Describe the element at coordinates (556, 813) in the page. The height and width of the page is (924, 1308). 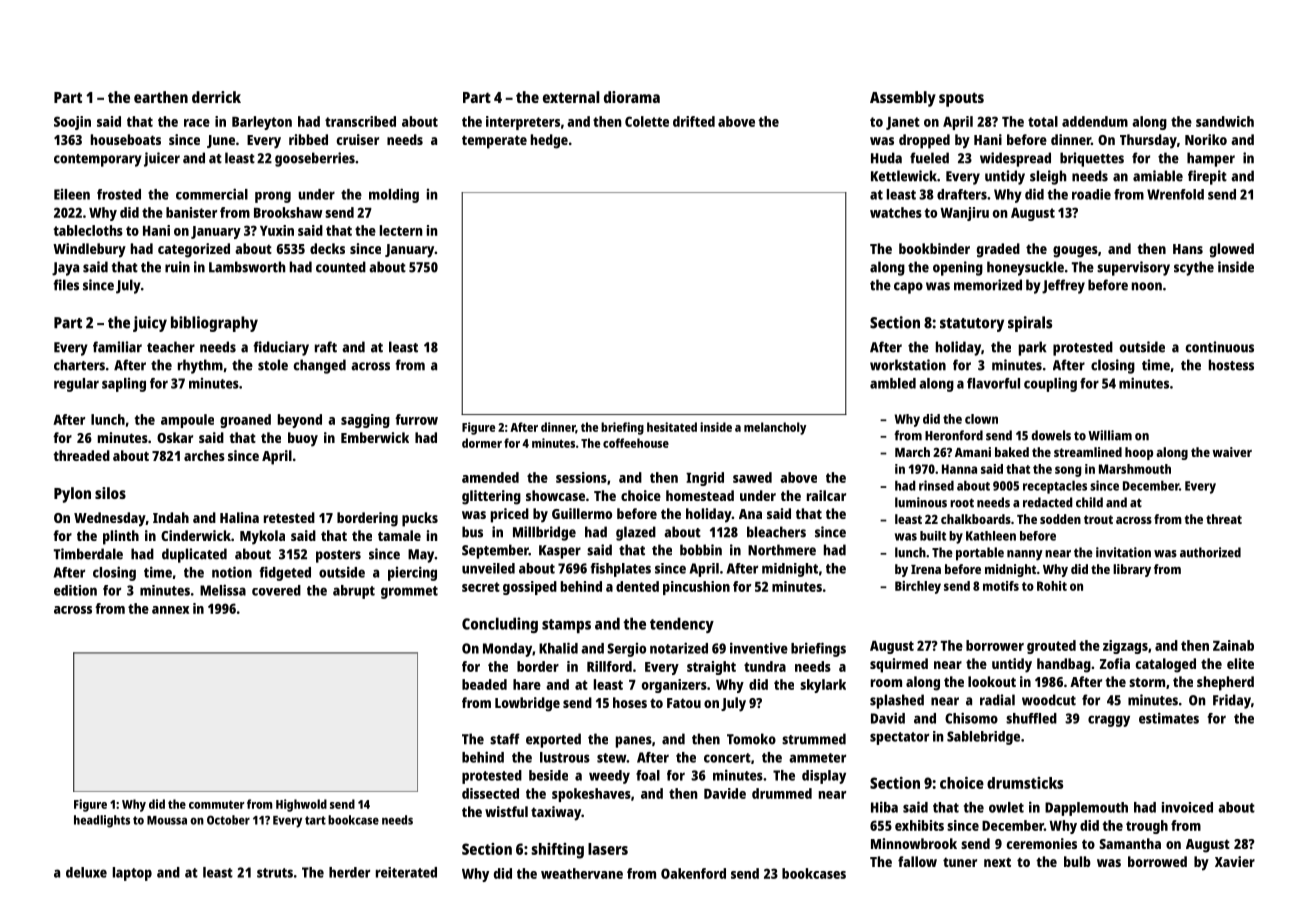
I see `taxiway` at that location.
